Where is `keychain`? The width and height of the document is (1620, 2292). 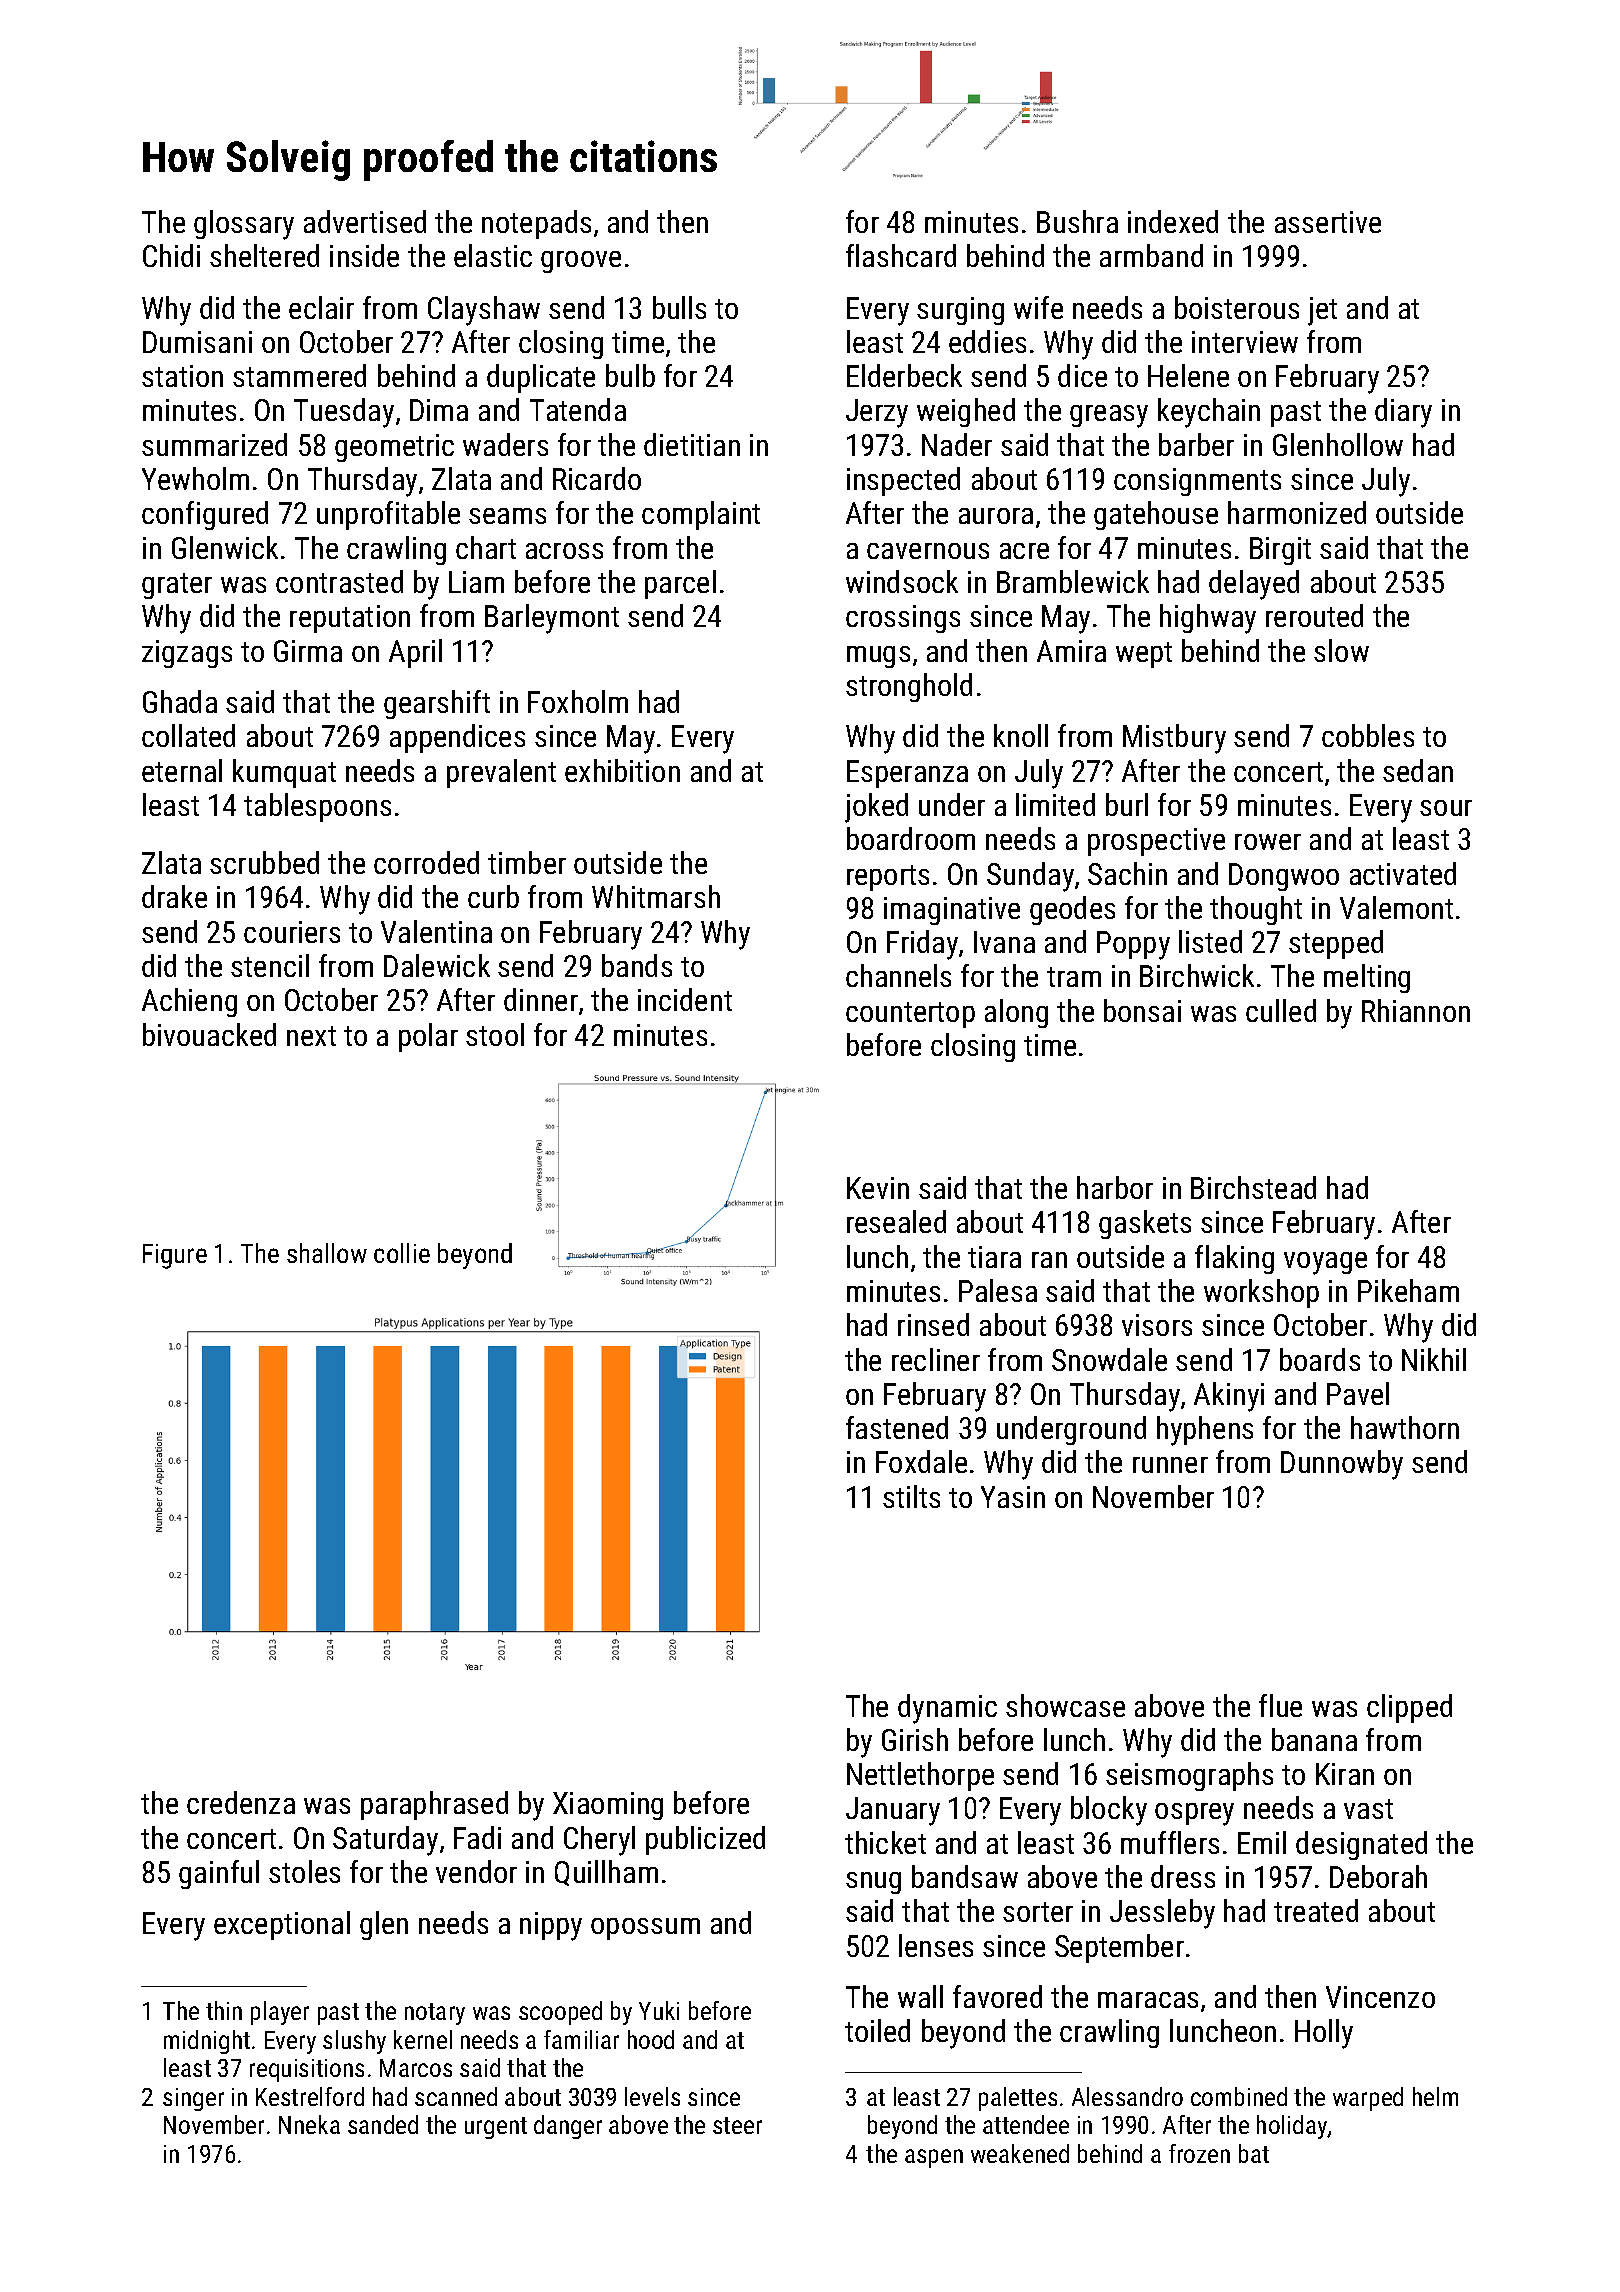 keychain is located at coordinates (1209, 413).
